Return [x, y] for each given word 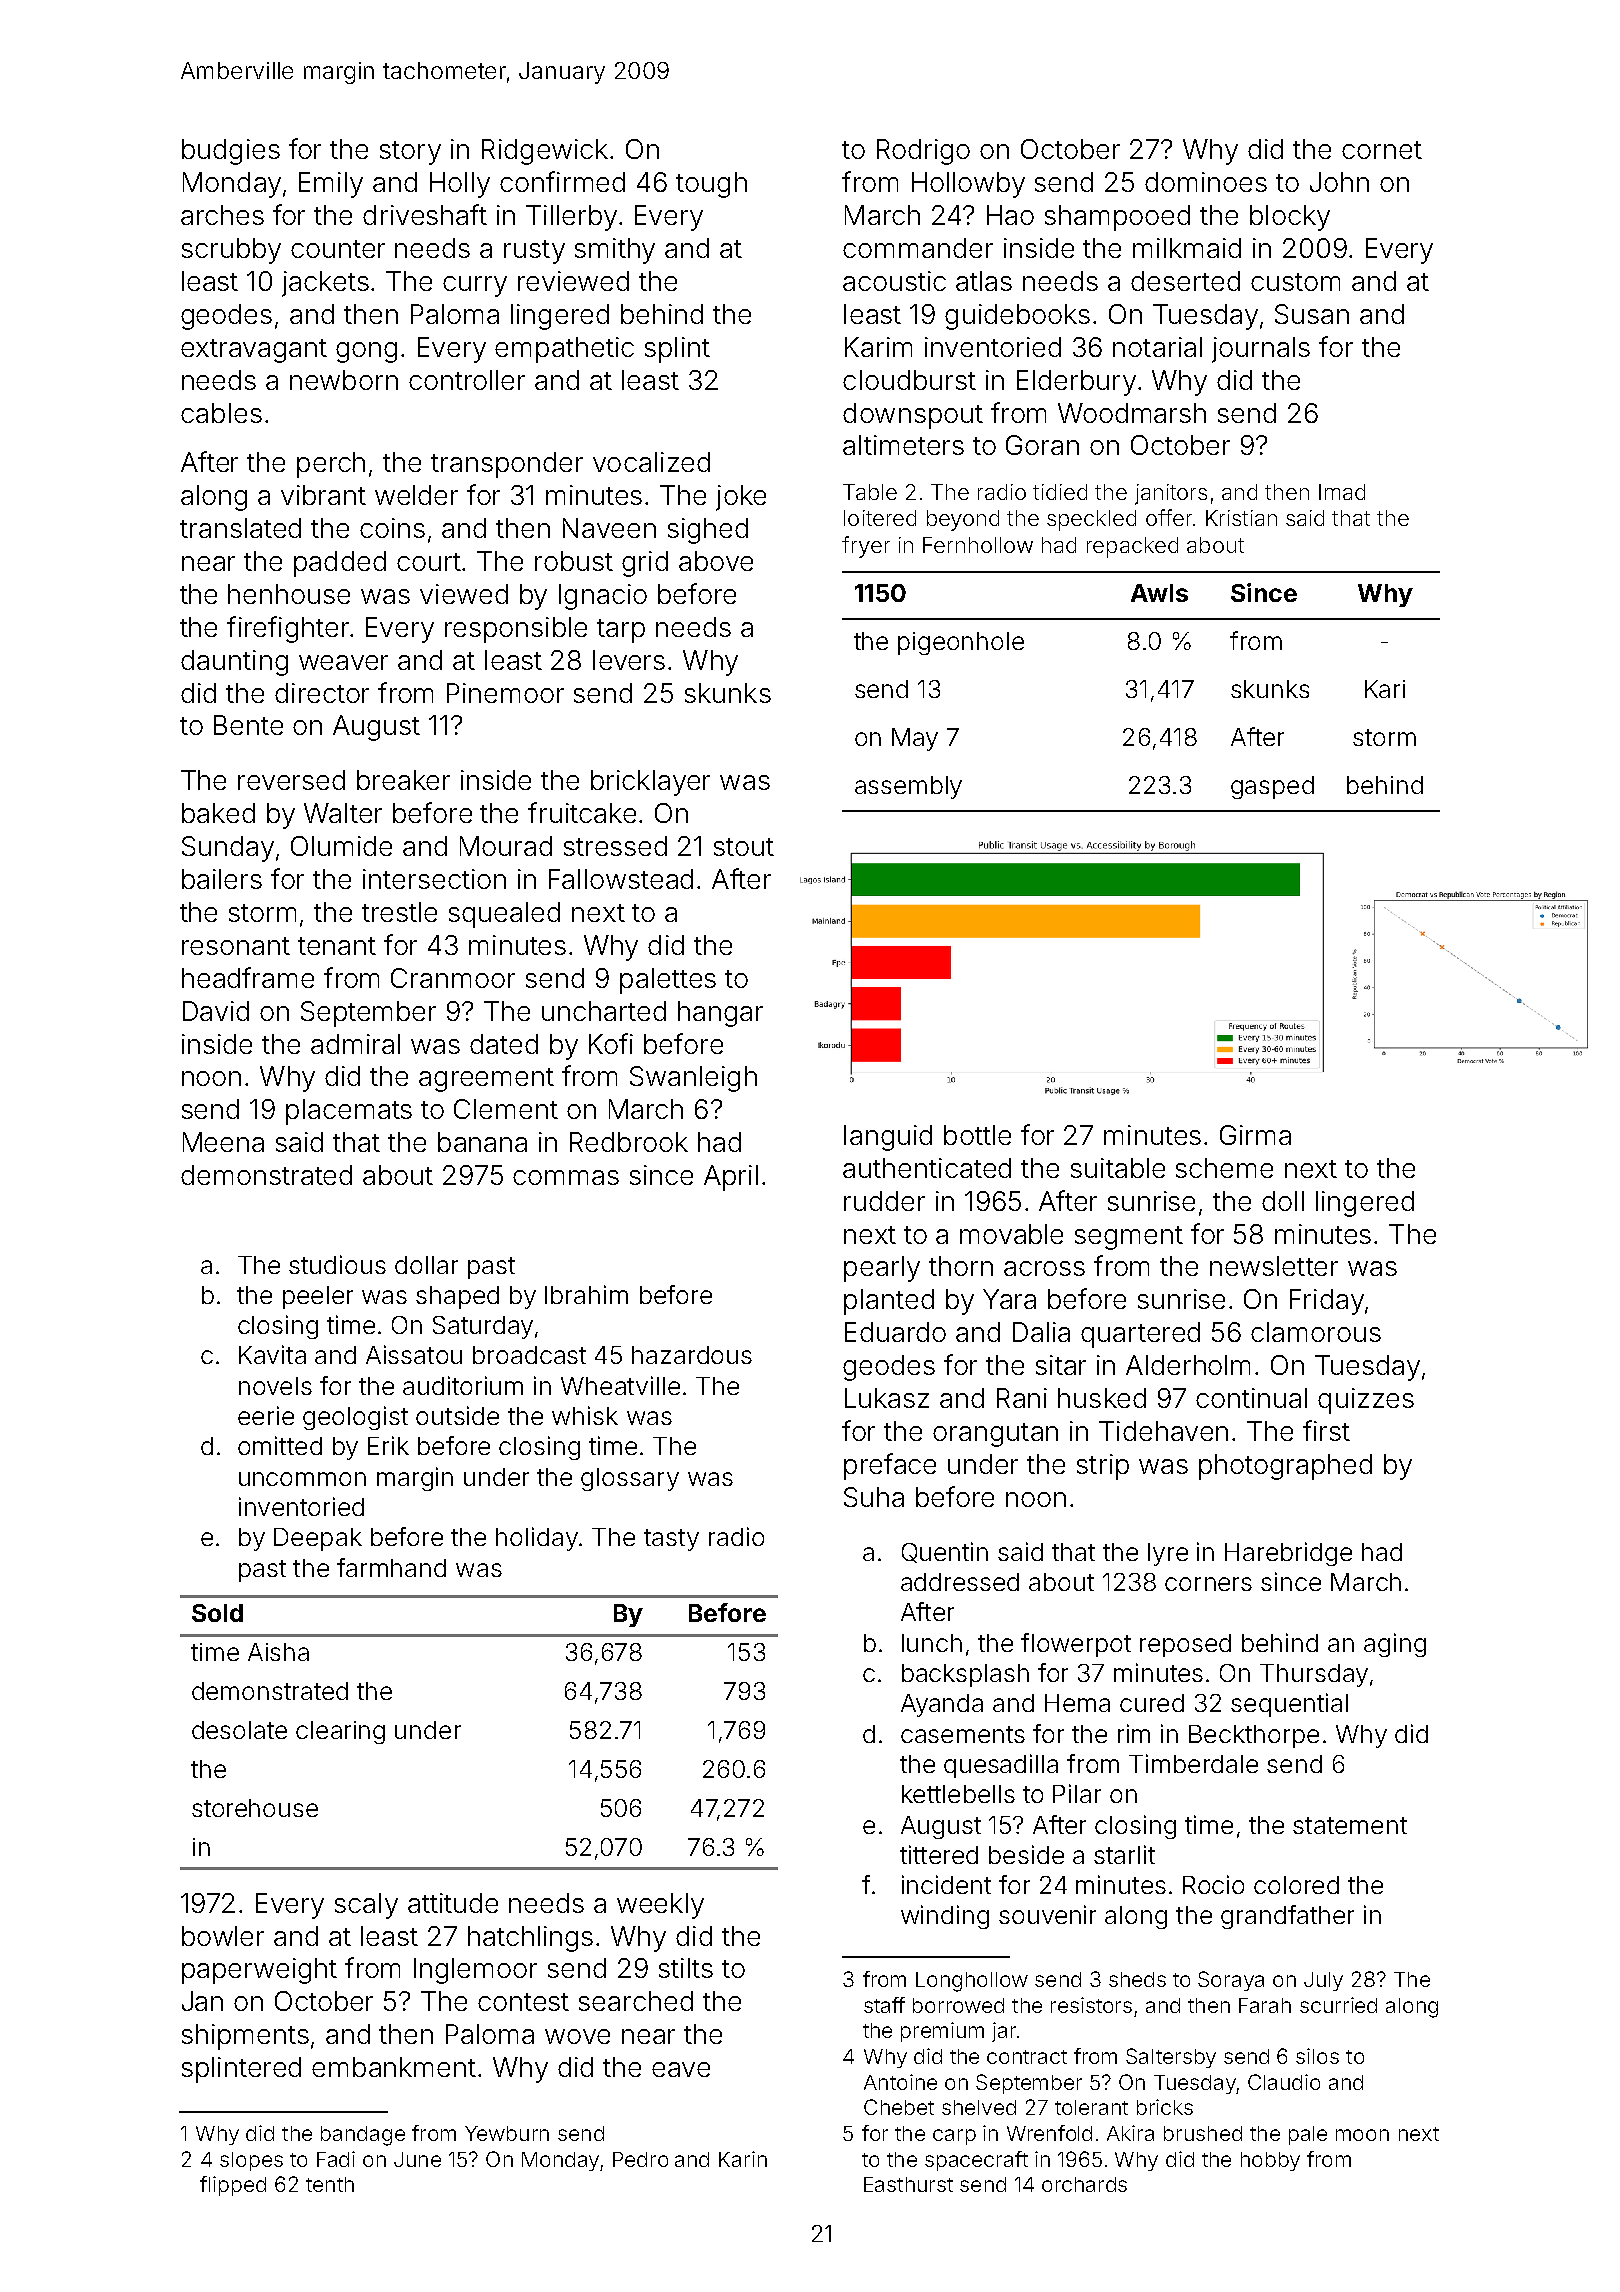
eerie [266, 1415]
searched [636, 2001]
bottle [977, 1135]
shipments [245, 2037]
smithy [615, 251]
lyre [1168, 1554]
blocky [1290, 218]
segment [1129, 1238]
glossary [630, 1479]
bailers [222, 879]
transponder [507, 465]
